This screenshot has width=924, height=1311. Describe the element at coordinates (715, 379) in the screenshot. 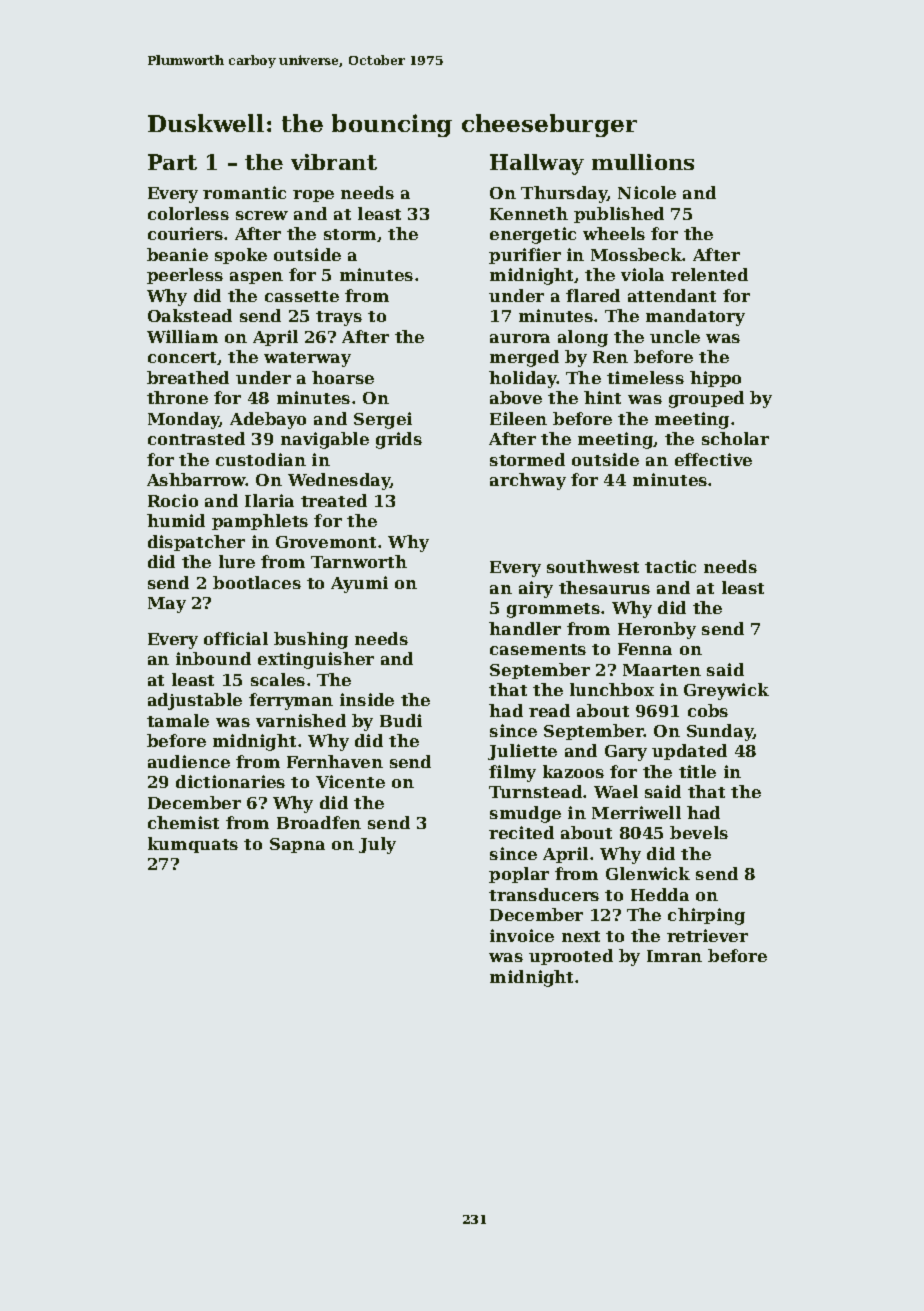

I see `hippo` at that location.
